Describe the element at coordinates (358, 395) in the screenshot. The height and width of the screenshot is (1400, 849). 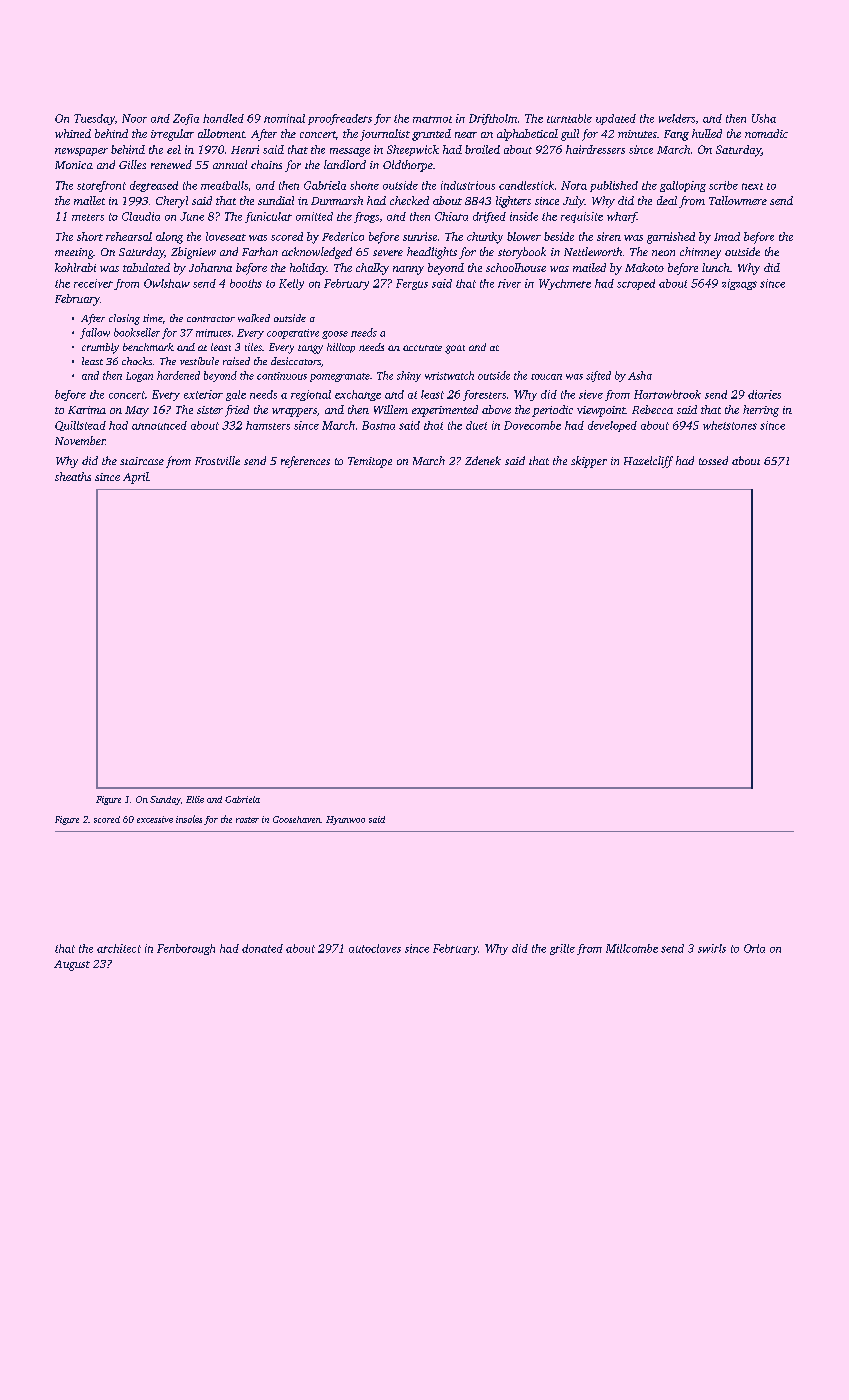
I see `exchange` at that location.
